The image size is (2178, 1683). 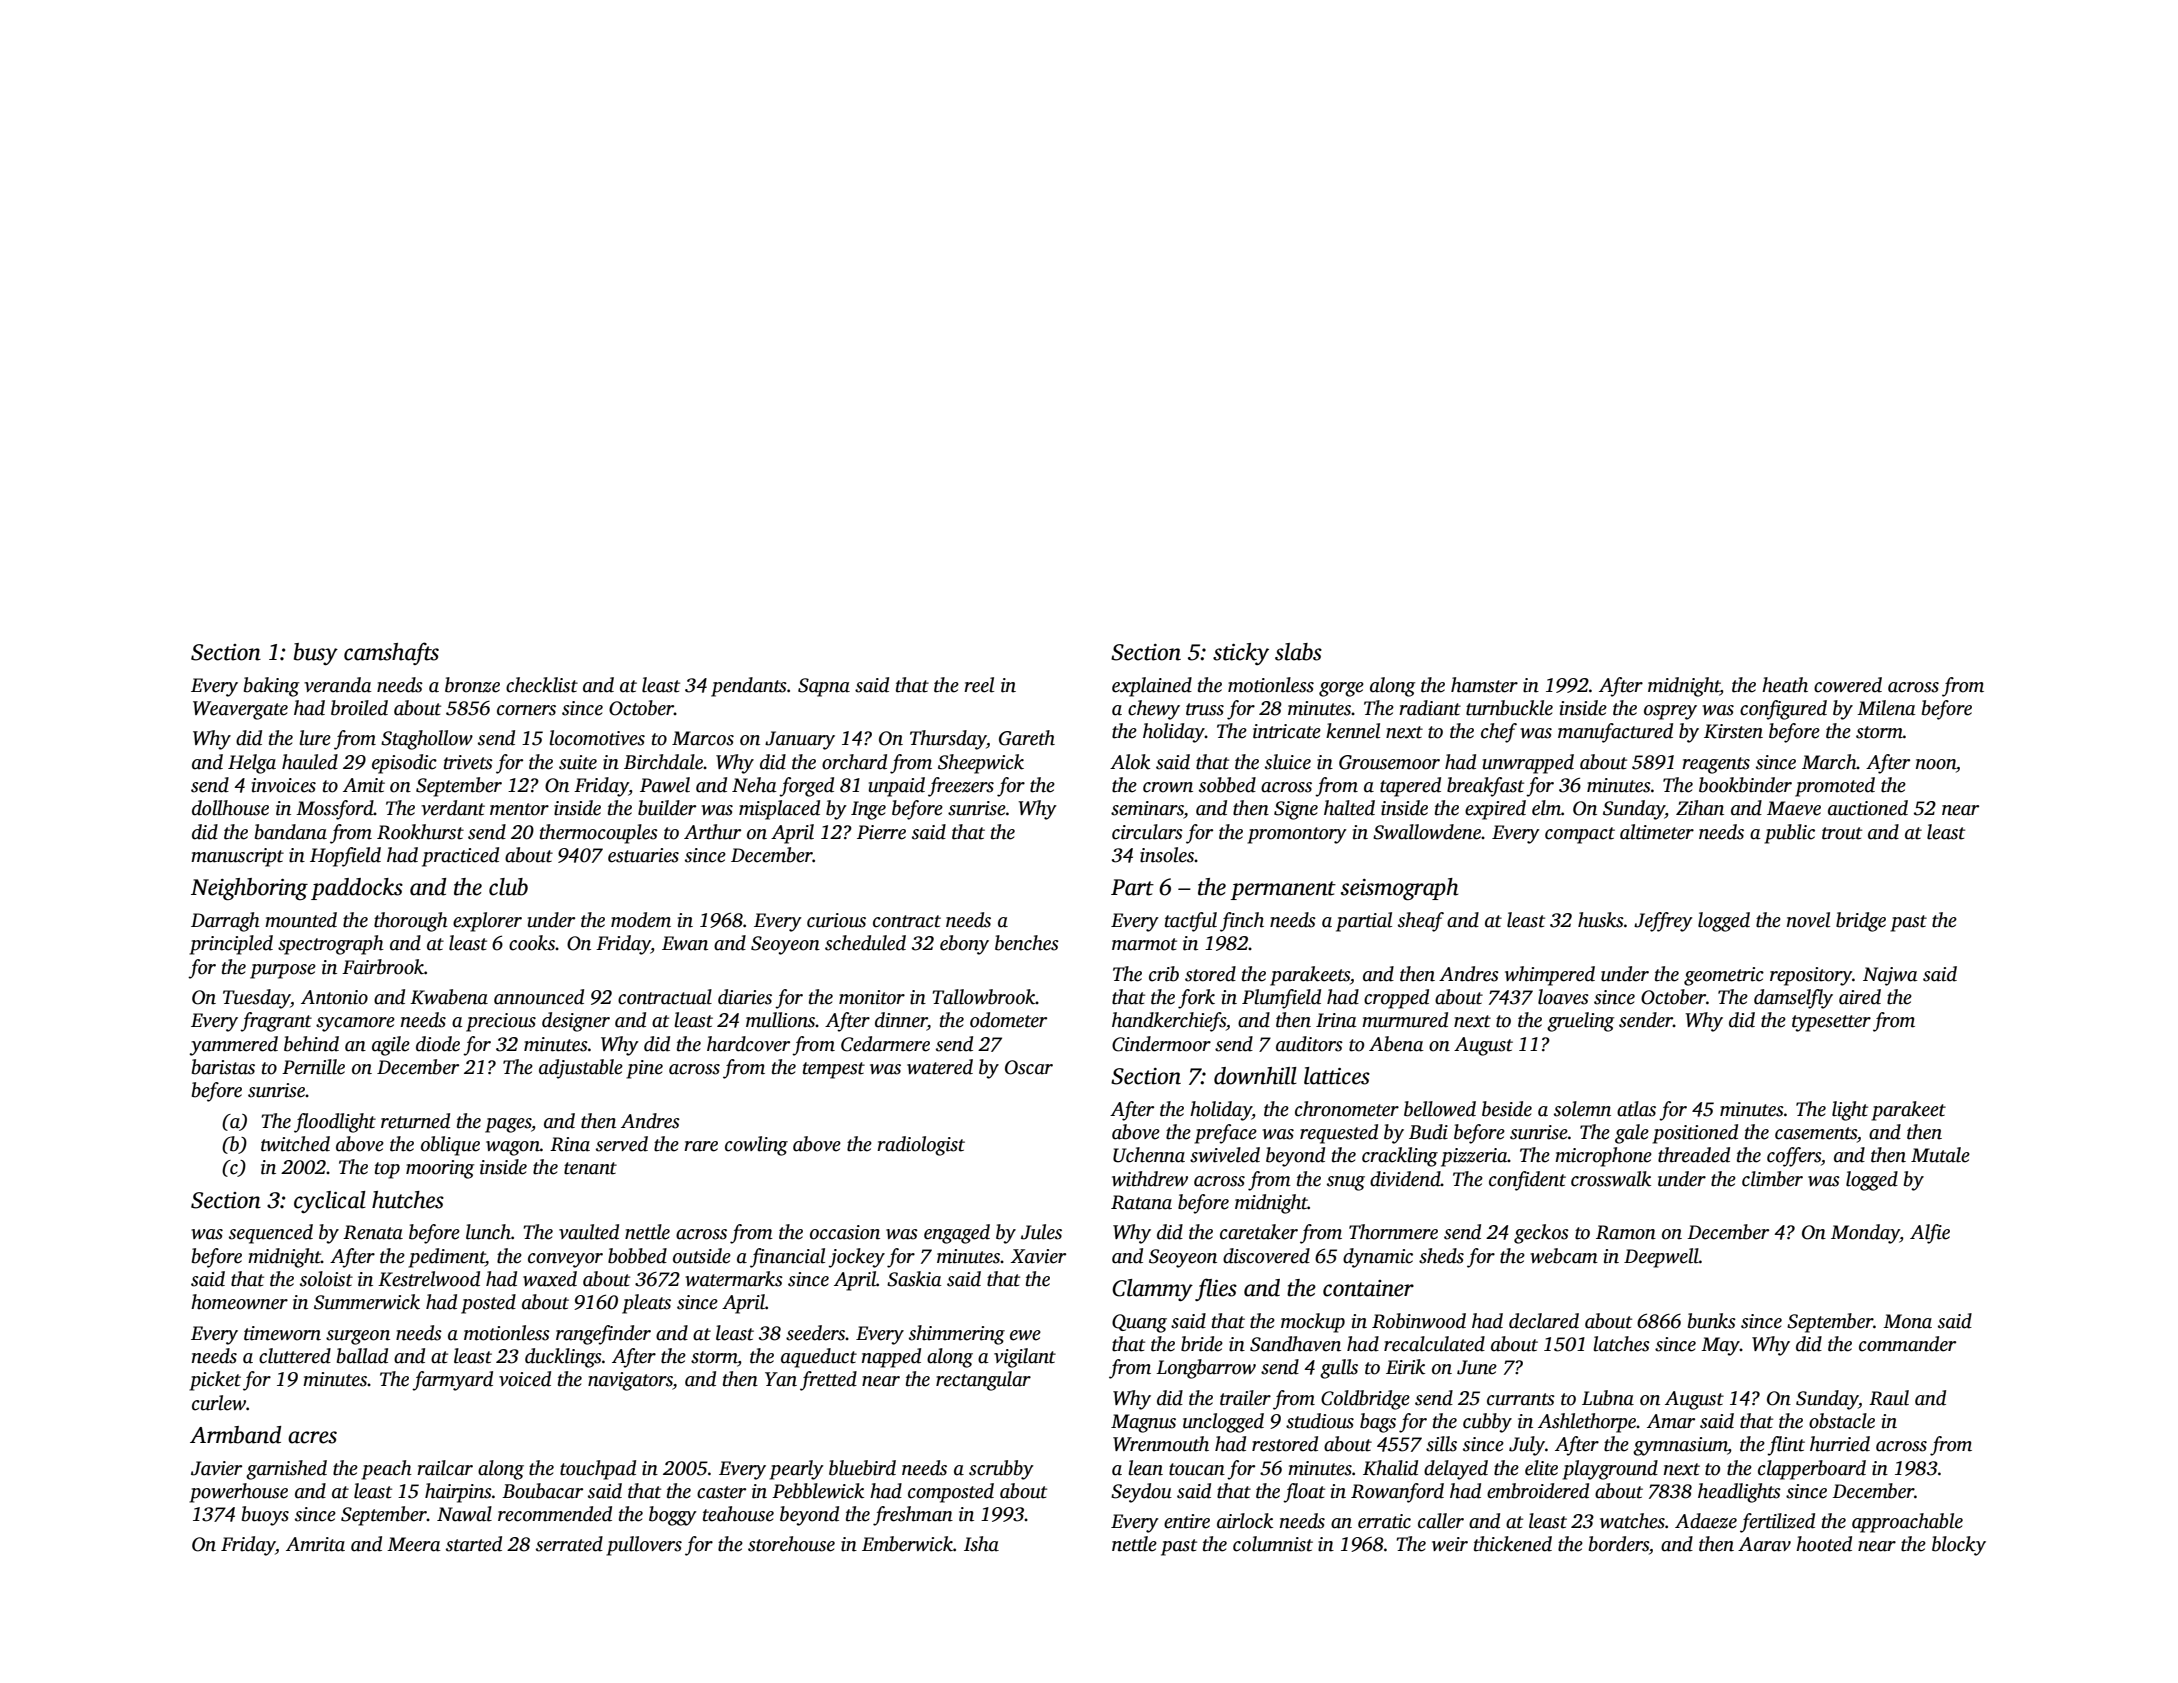 I want to click on sticky, so click(x=1241, y=654).
